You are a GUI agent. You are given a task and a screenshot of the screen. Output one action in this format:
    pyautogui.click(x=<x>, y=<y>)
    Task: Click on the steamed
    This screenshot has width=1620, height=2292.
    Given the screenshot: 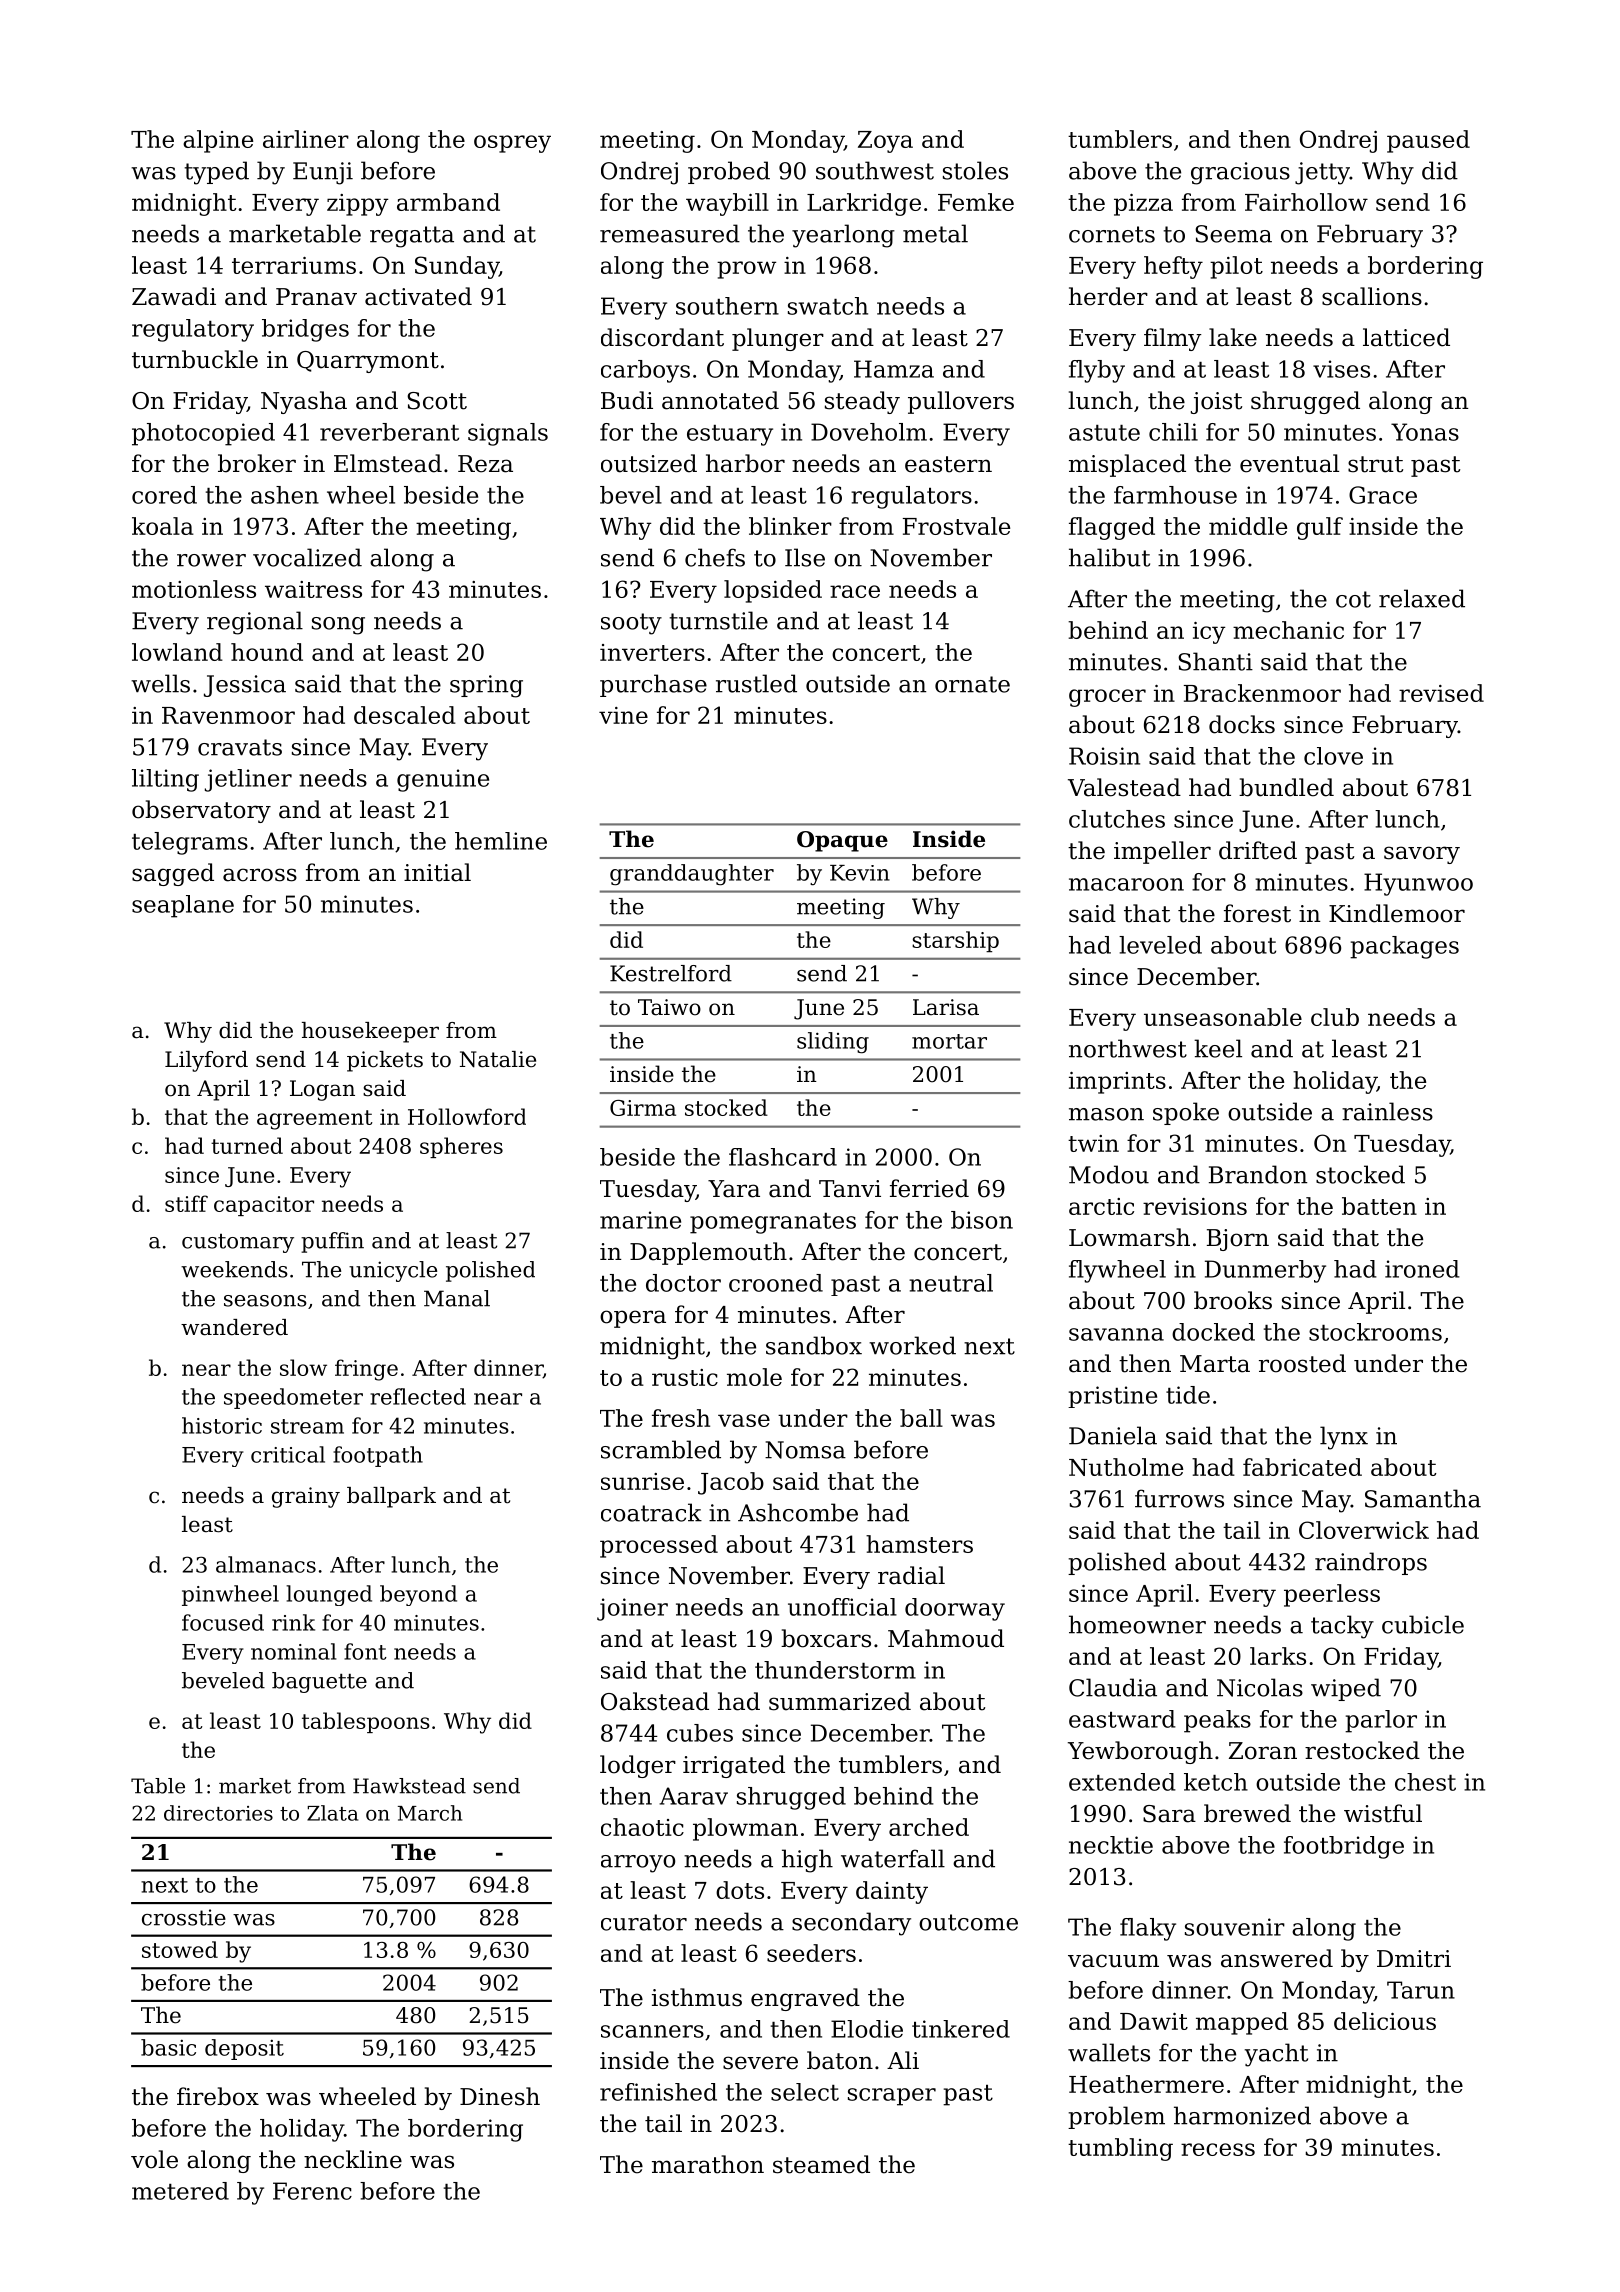 What is the action you would take?
    pyautogui.click(x=821, y=2164)
